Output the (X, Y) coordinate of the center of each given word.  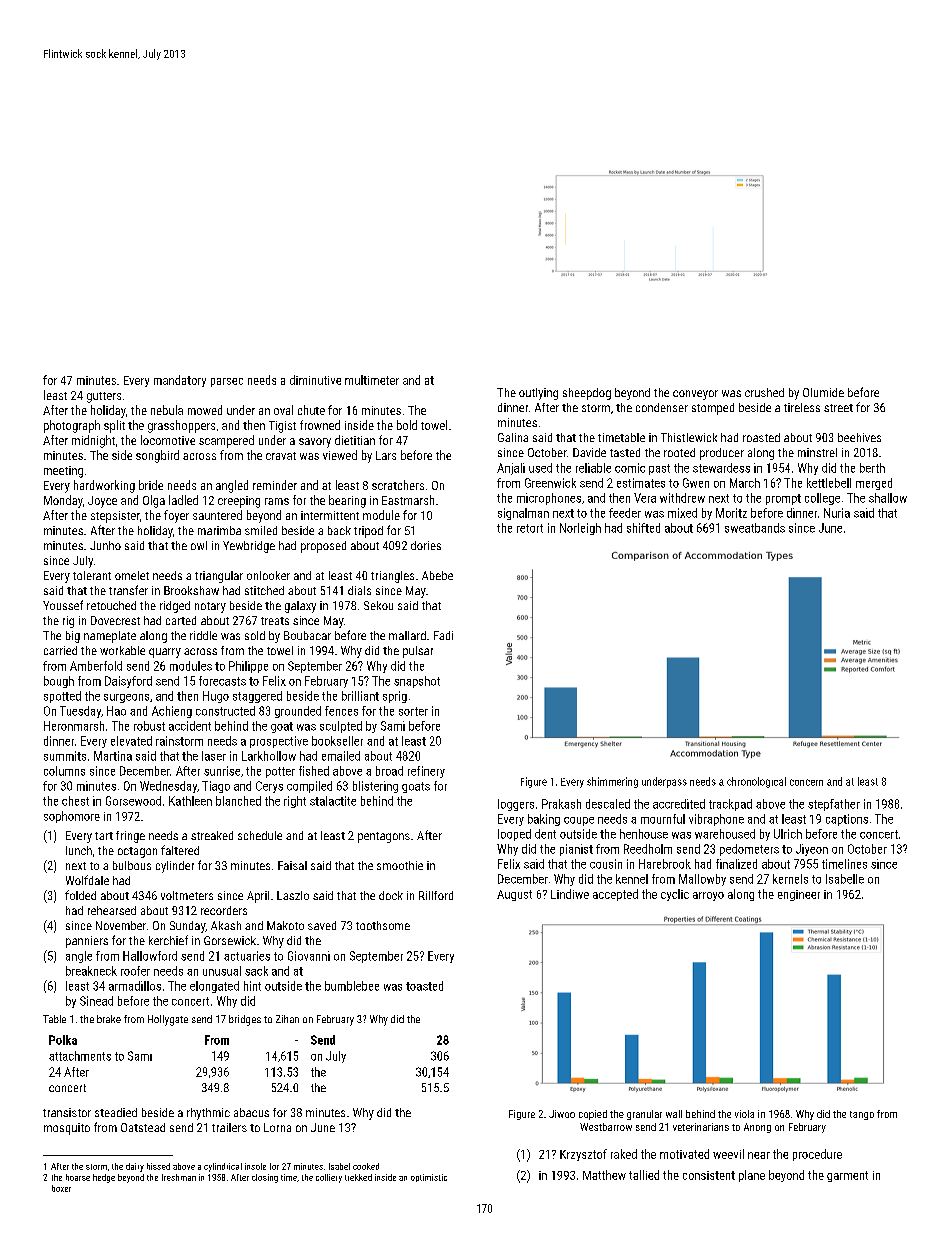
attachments (80, 1056)
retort (530, 528)
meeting (63, 472)
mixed (682, 513)
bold (407, 425)
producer (722, 454)
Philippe (248, 667)
